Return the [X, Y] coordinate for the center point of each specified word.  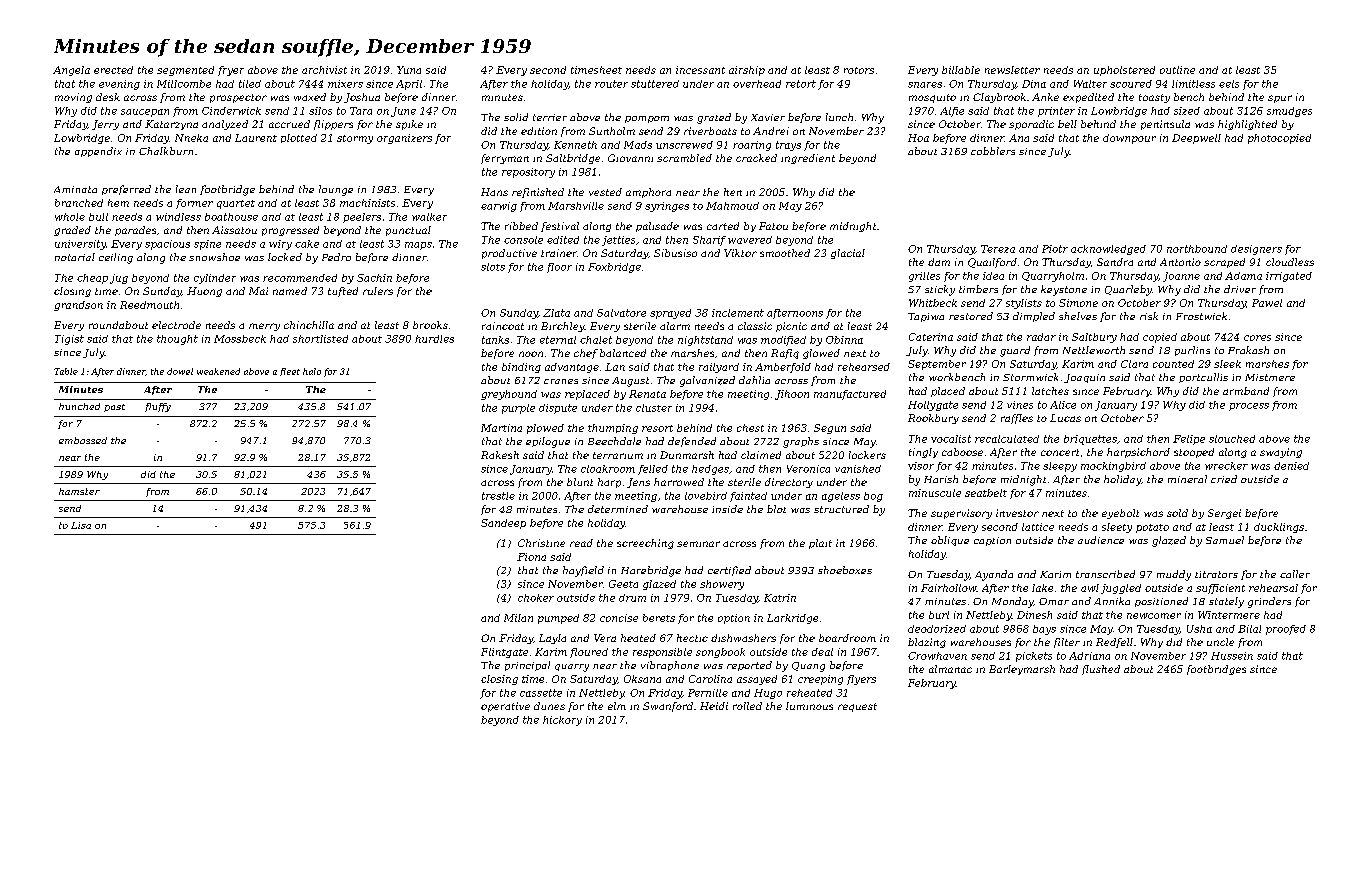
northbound [1197, 249]
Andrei [771, 131]
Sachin [374, 278]
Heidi [714, 706]
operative [505, 707]
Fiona [531, 557]
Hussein [1232, 656]
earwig [499, 207]
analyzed [225, 125]
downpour [1129, 139]
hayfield [583, 571]
